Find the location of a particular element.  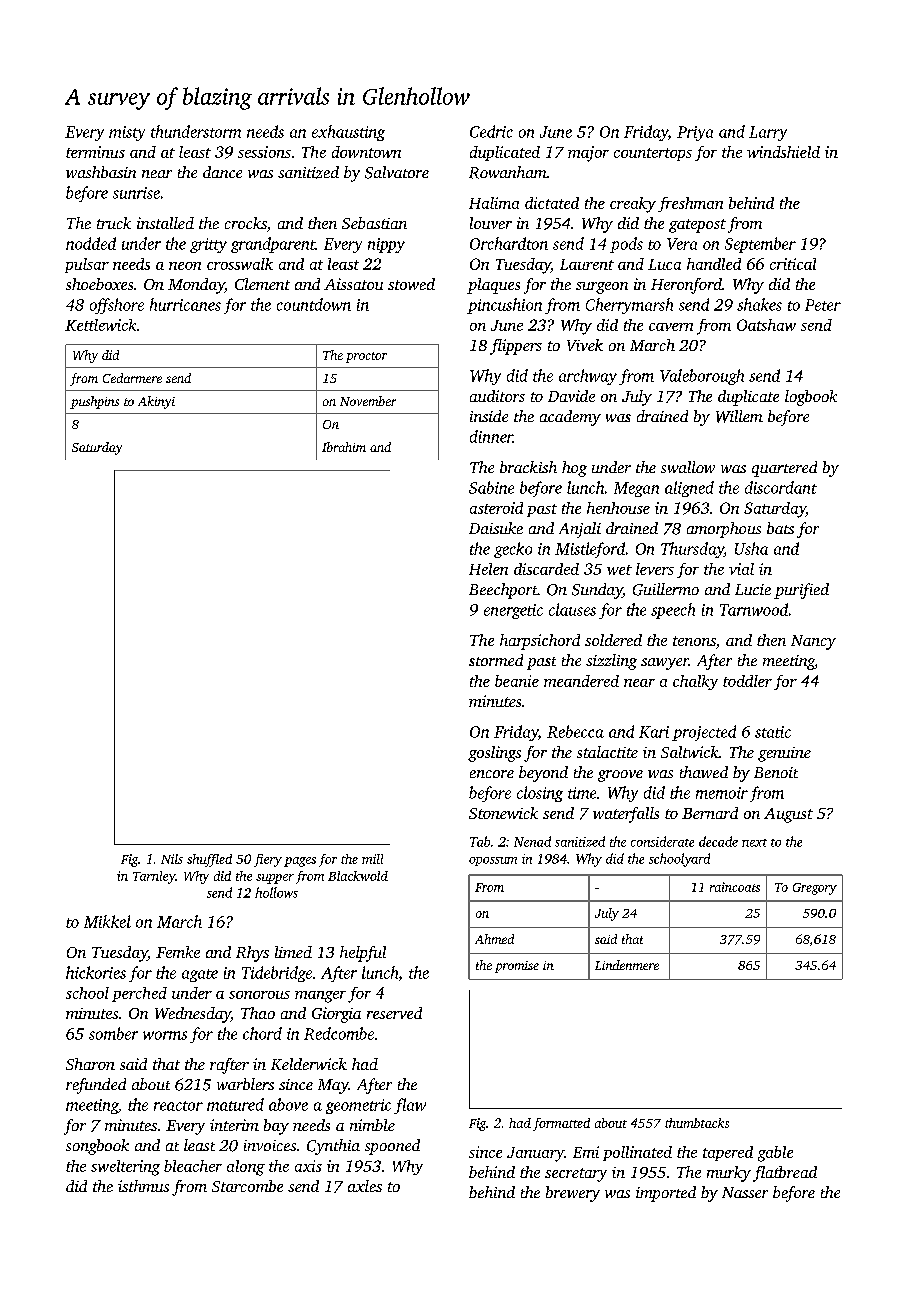

brewery is located at coordinates (573, 1194).
